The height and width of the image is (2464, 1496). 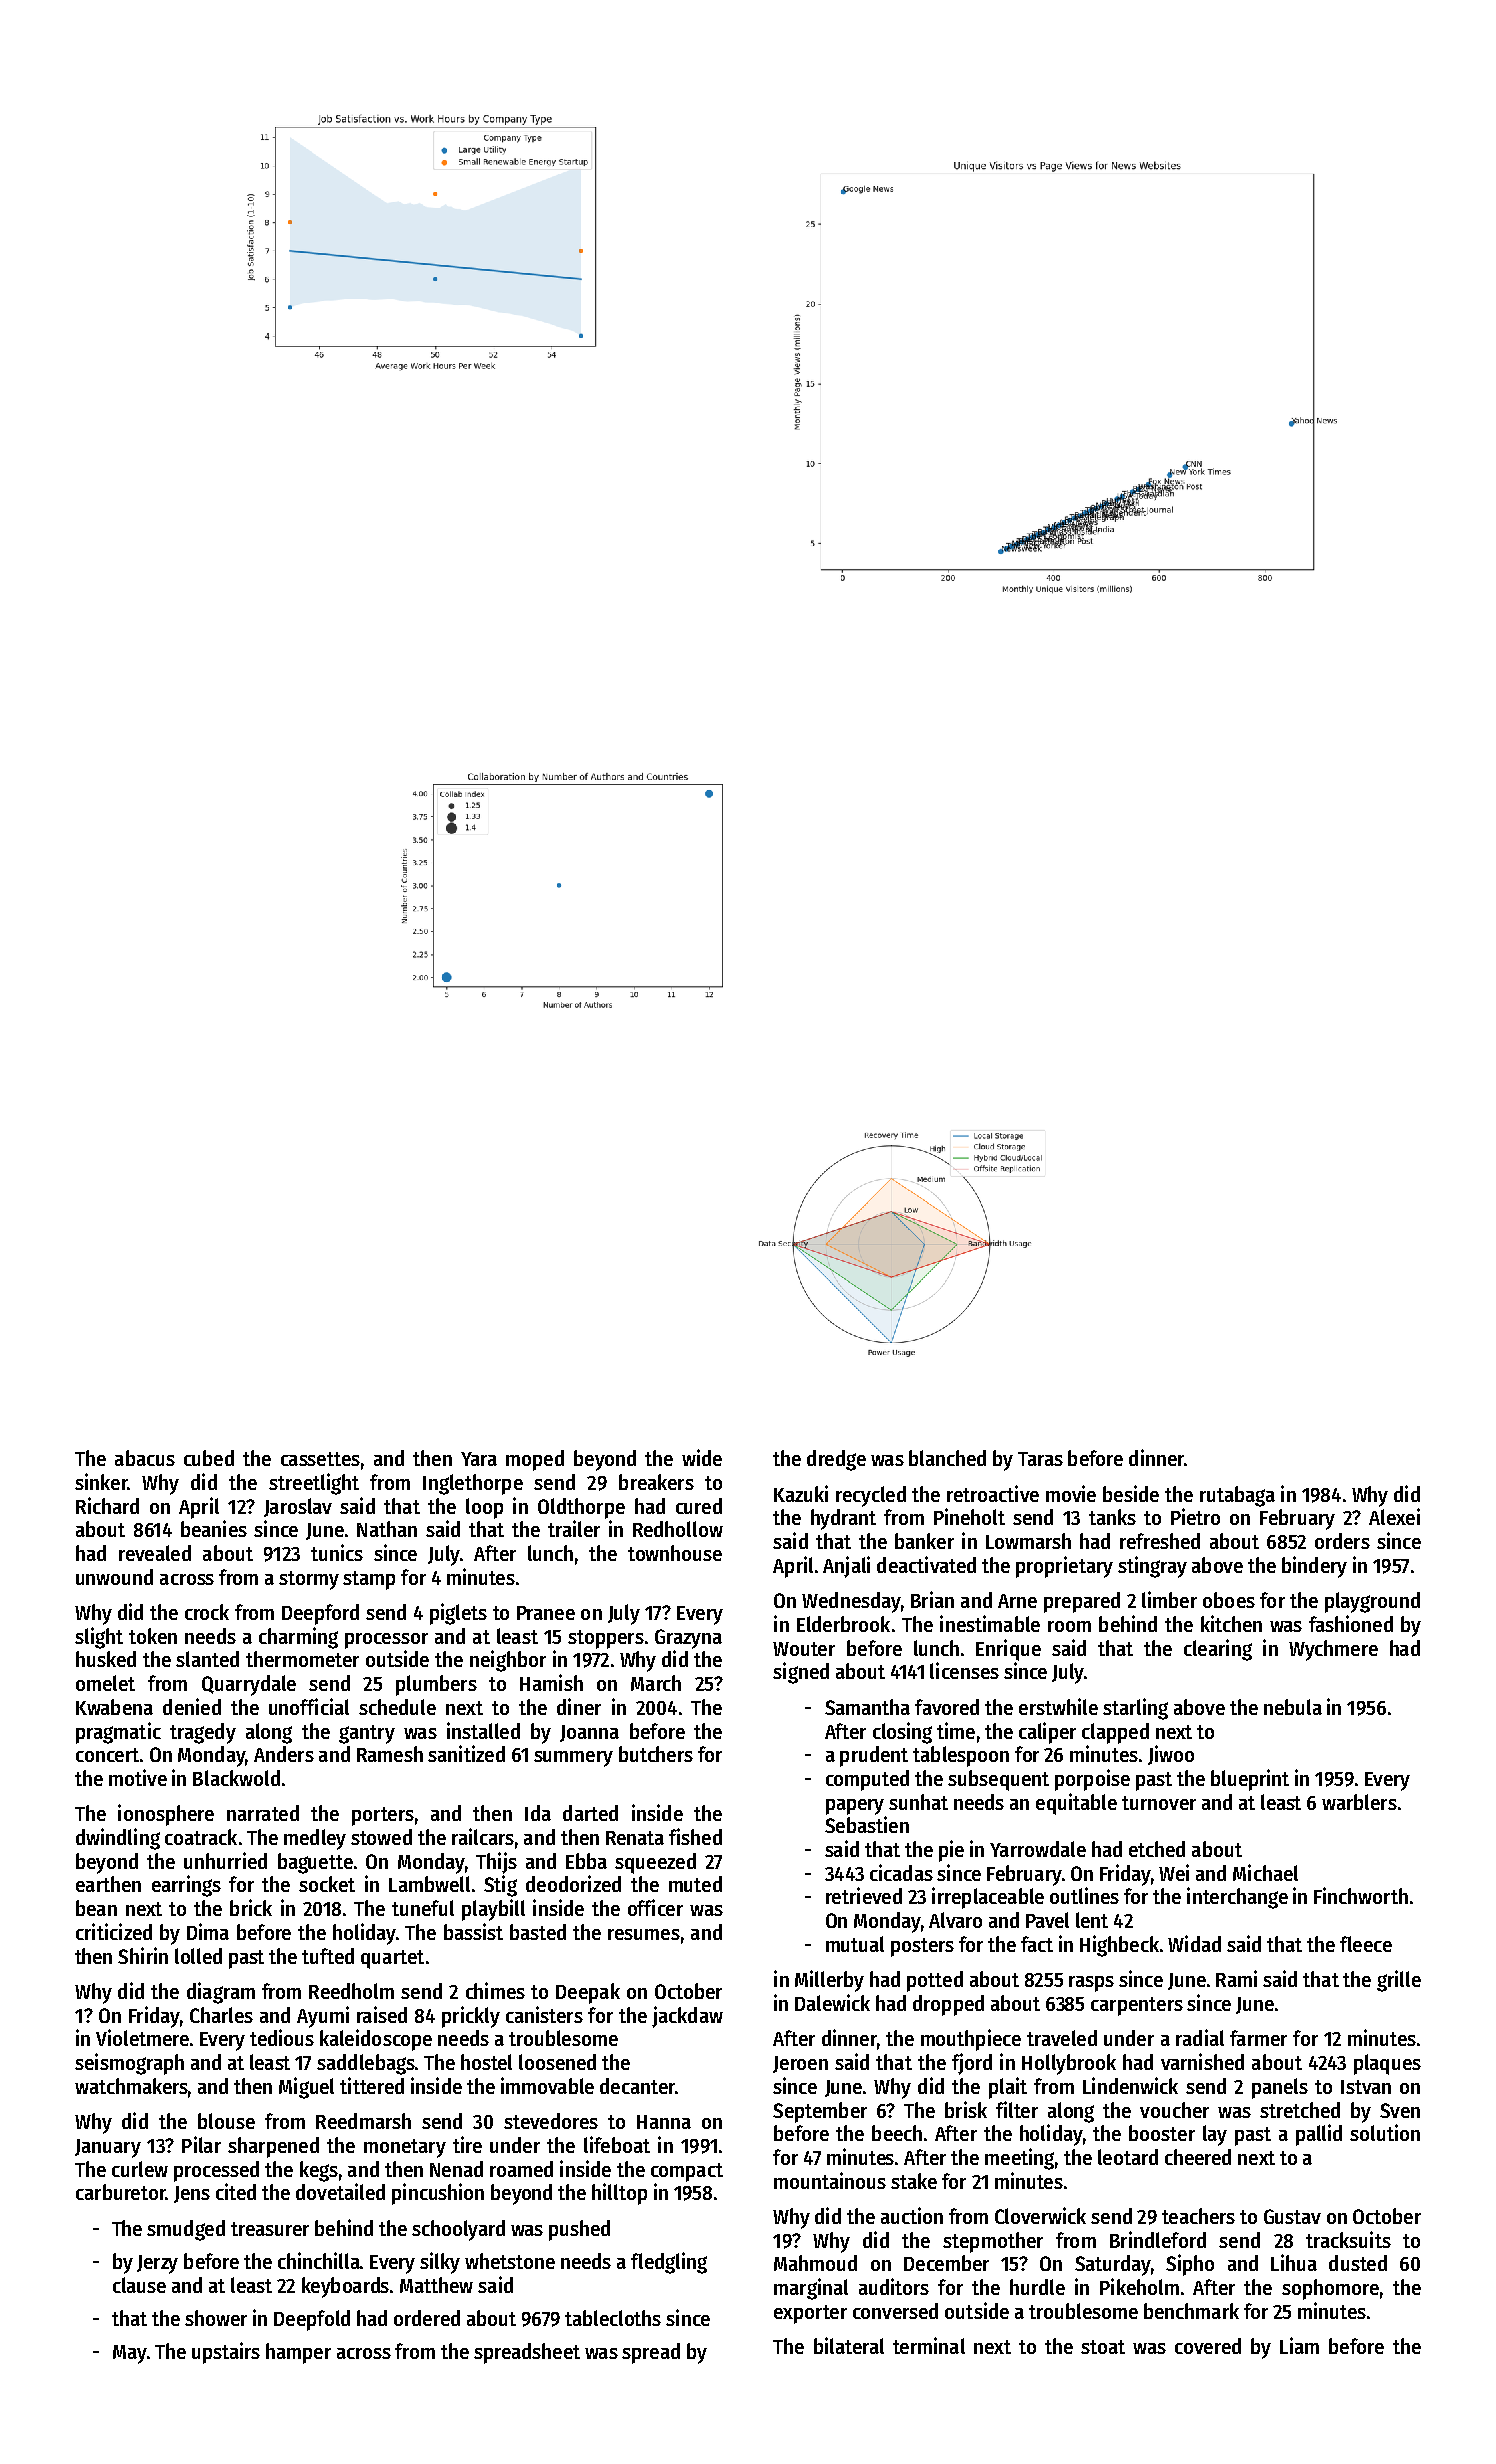 What do you see at coordinates (613, 2318) in the image?
I see `tablecloths` at bounding box center [613, 2318].
